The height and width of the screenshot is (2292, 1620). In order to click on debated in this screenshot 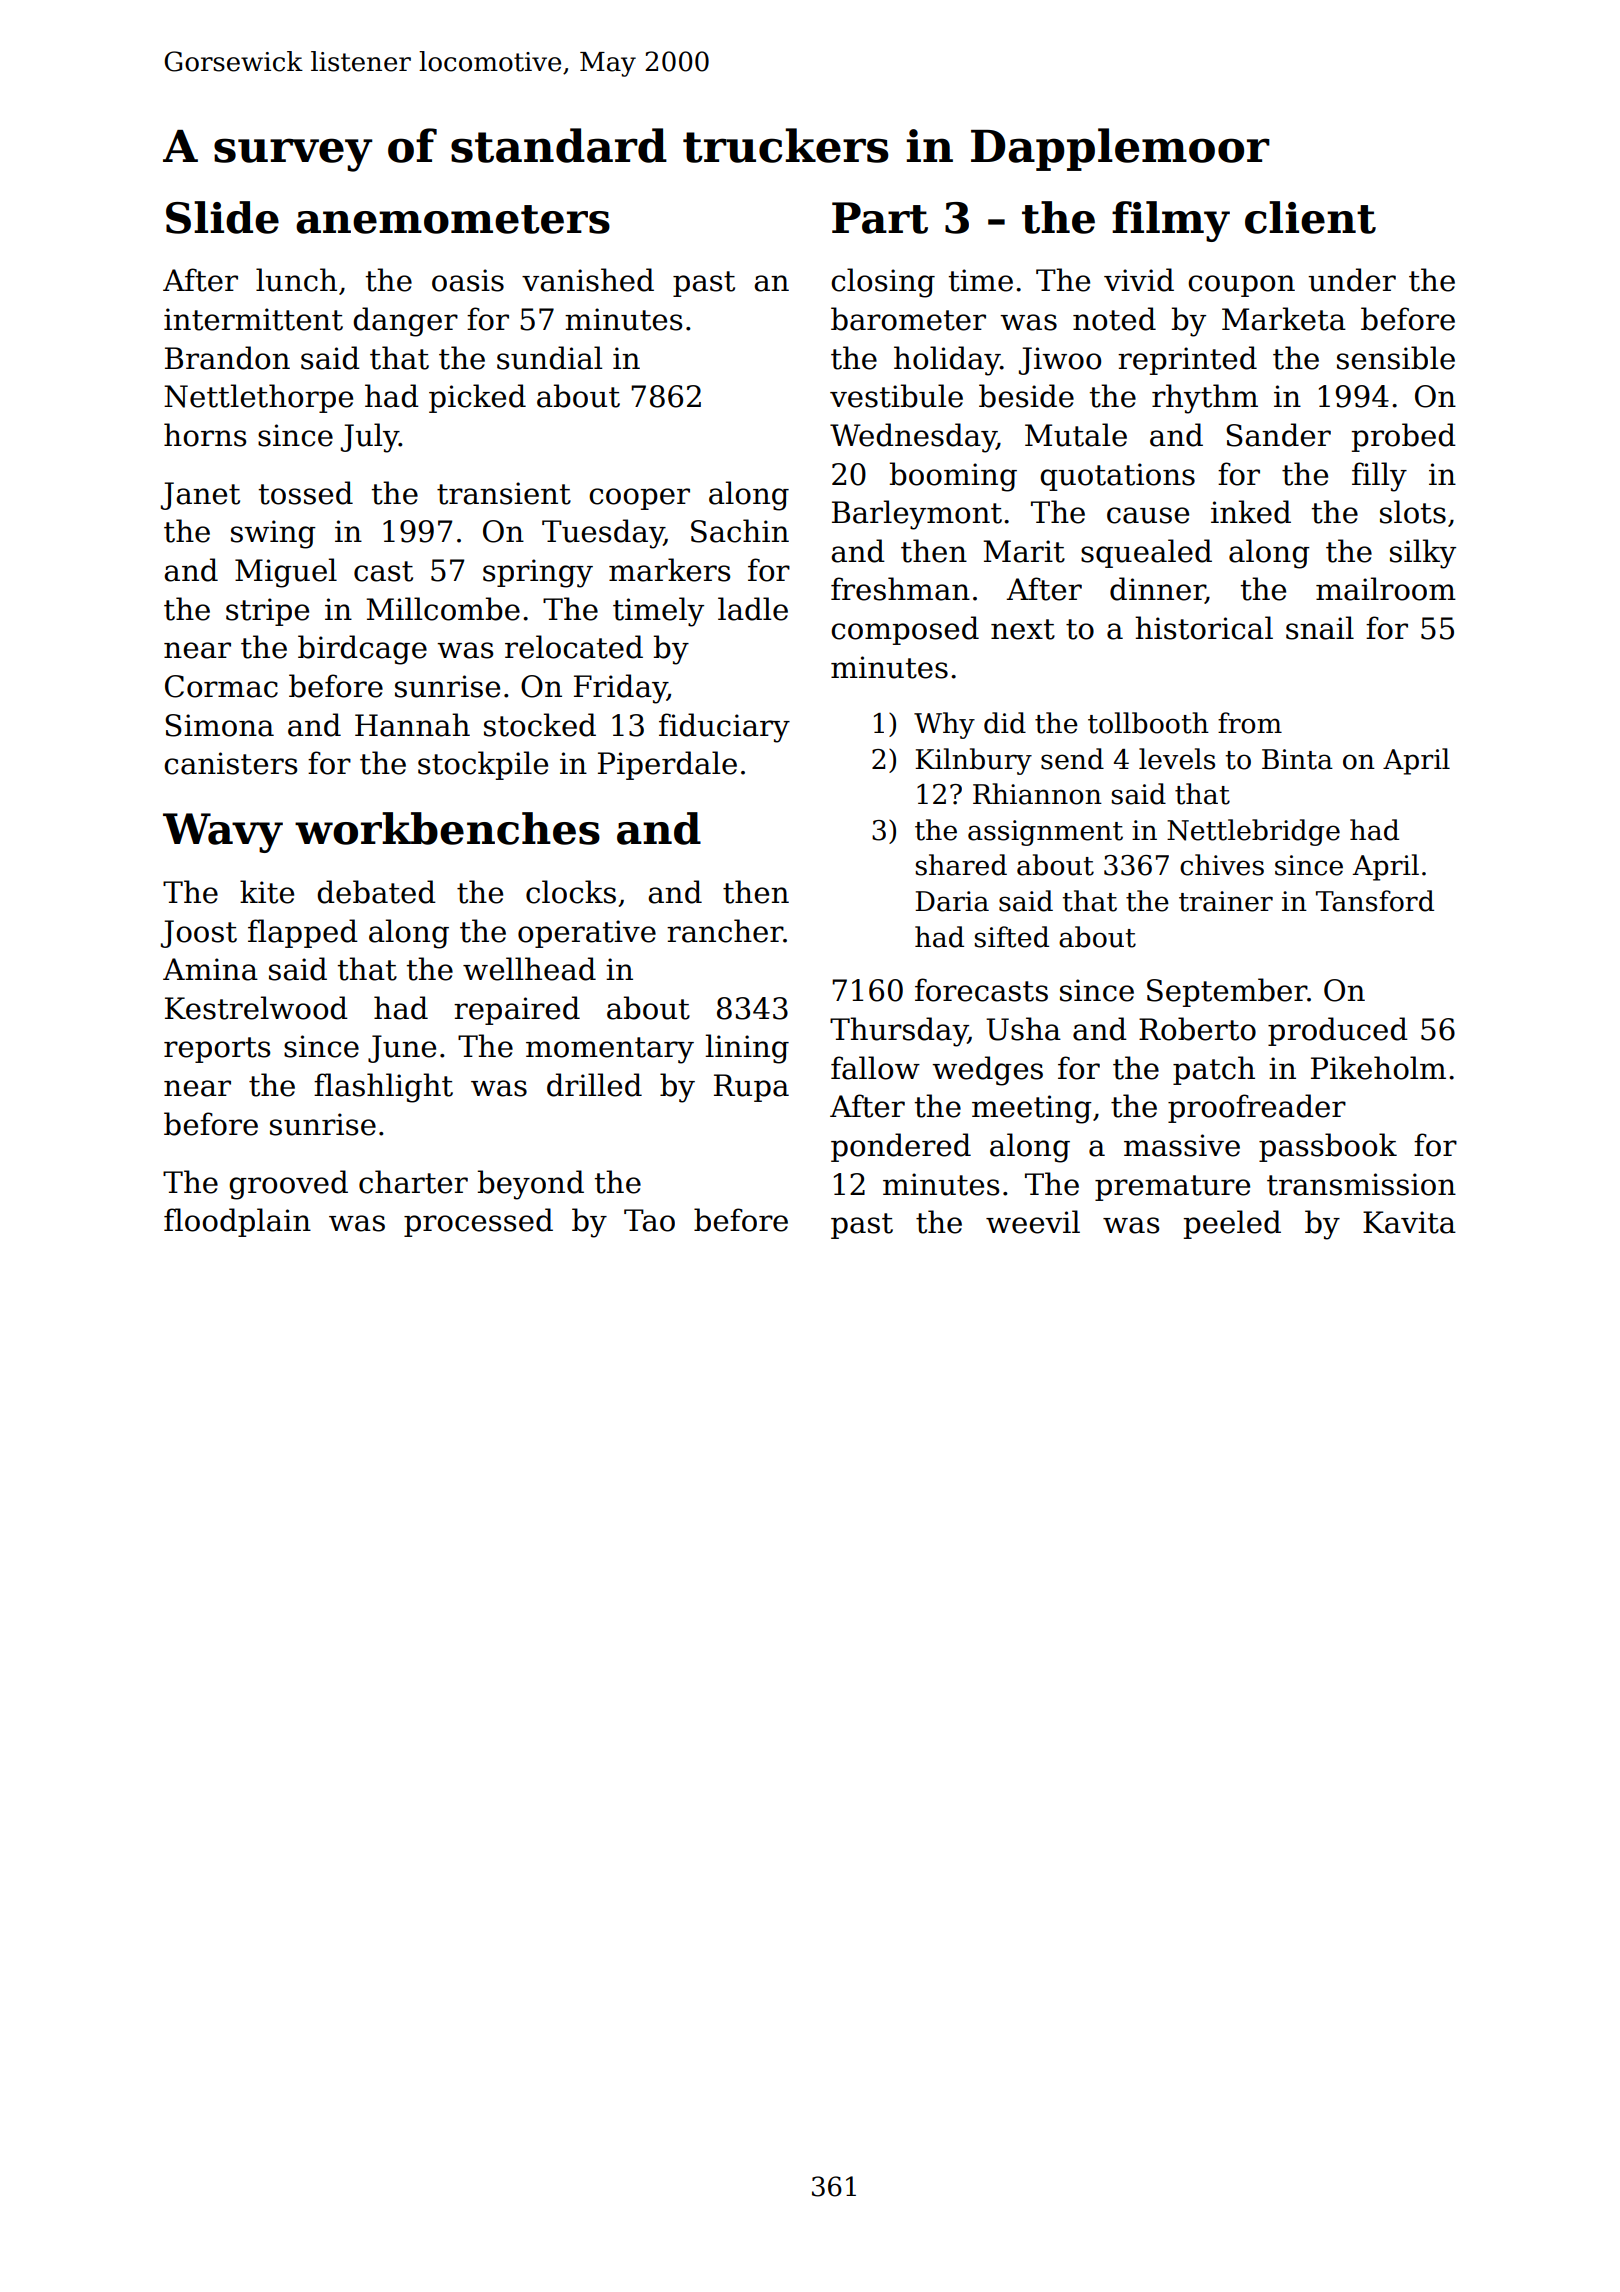, I will do `click(376, 892)`.
